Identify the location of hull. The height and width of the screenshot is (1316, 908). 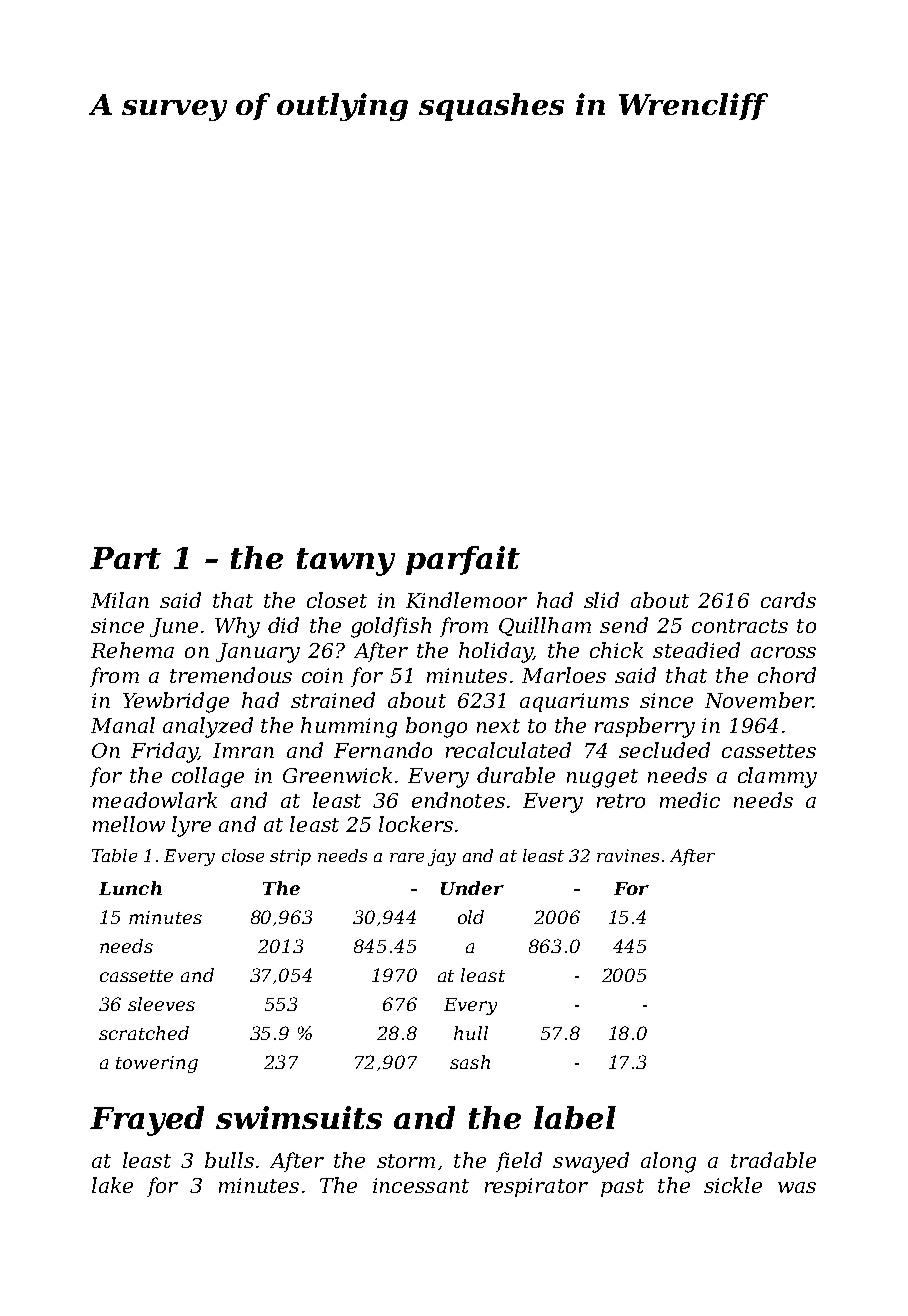
(471, 1033).
